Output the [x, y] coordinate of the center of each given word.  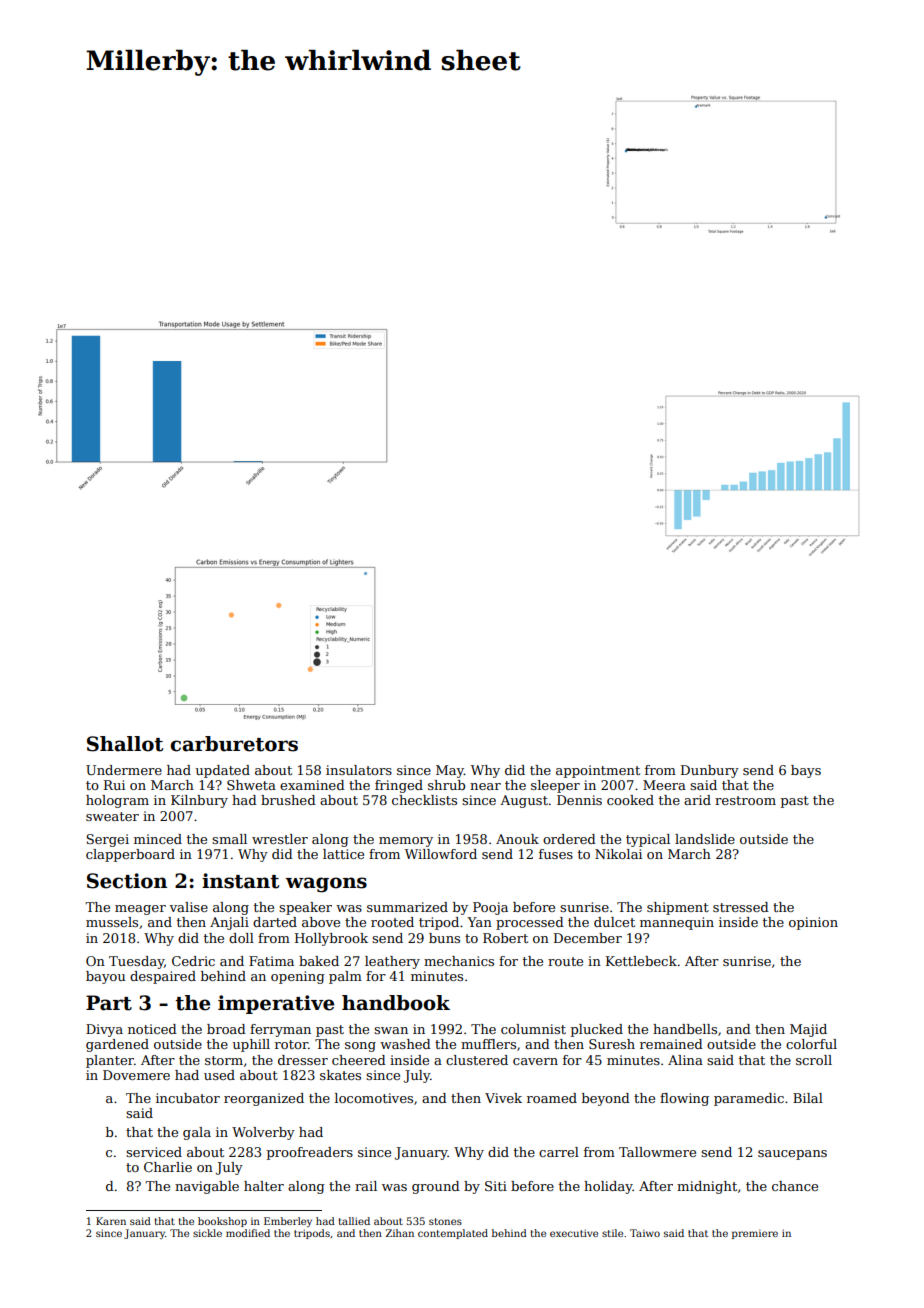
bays [806, 771]
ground [436, 1187]
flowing [684, 1099]
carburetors [234, 744]
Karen [111, 1221]
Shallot [125, 744]
